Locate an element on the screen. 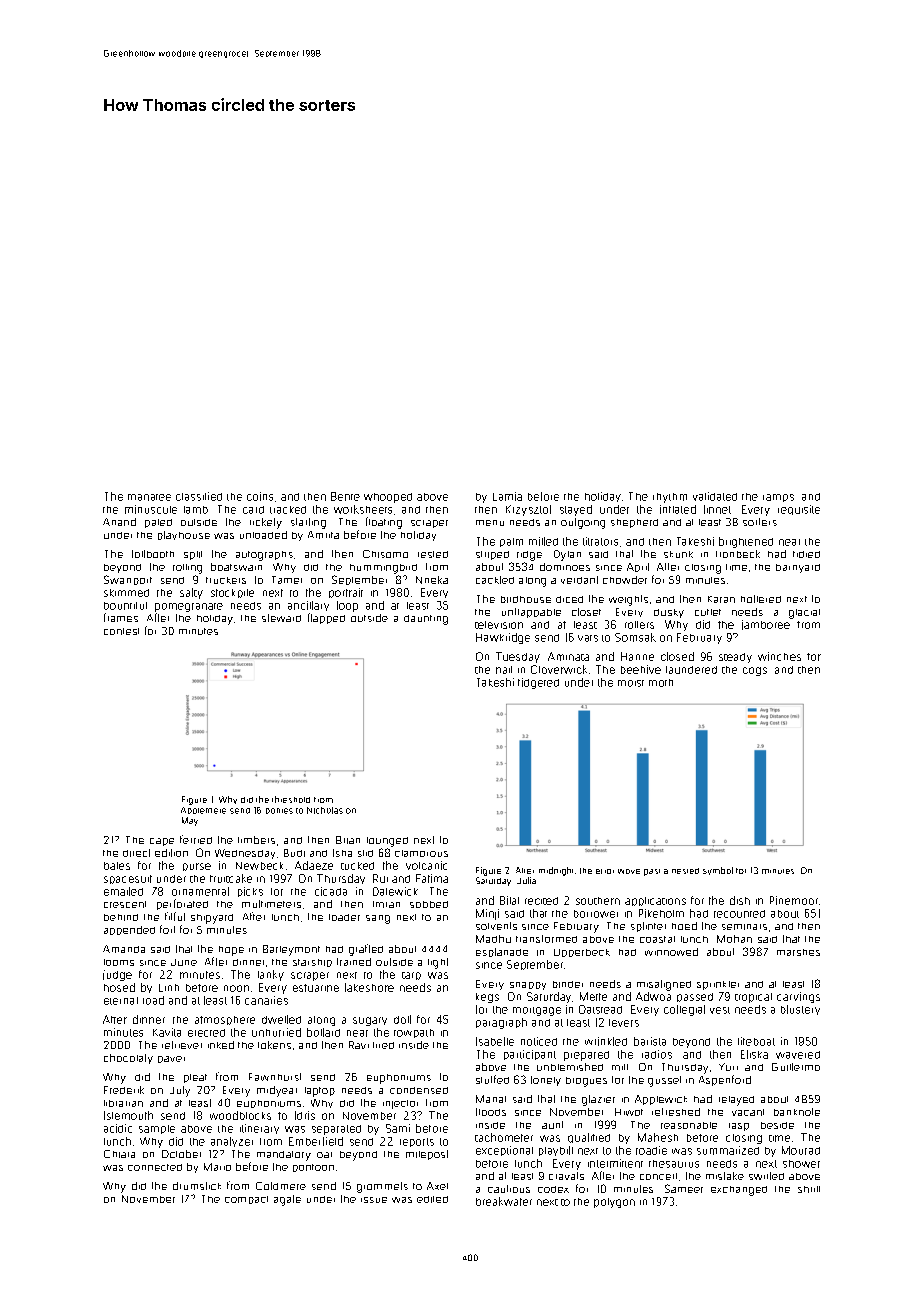 The width and height of the screenshot is (924, 1308). compact is located at coordinates (246, 1200).
